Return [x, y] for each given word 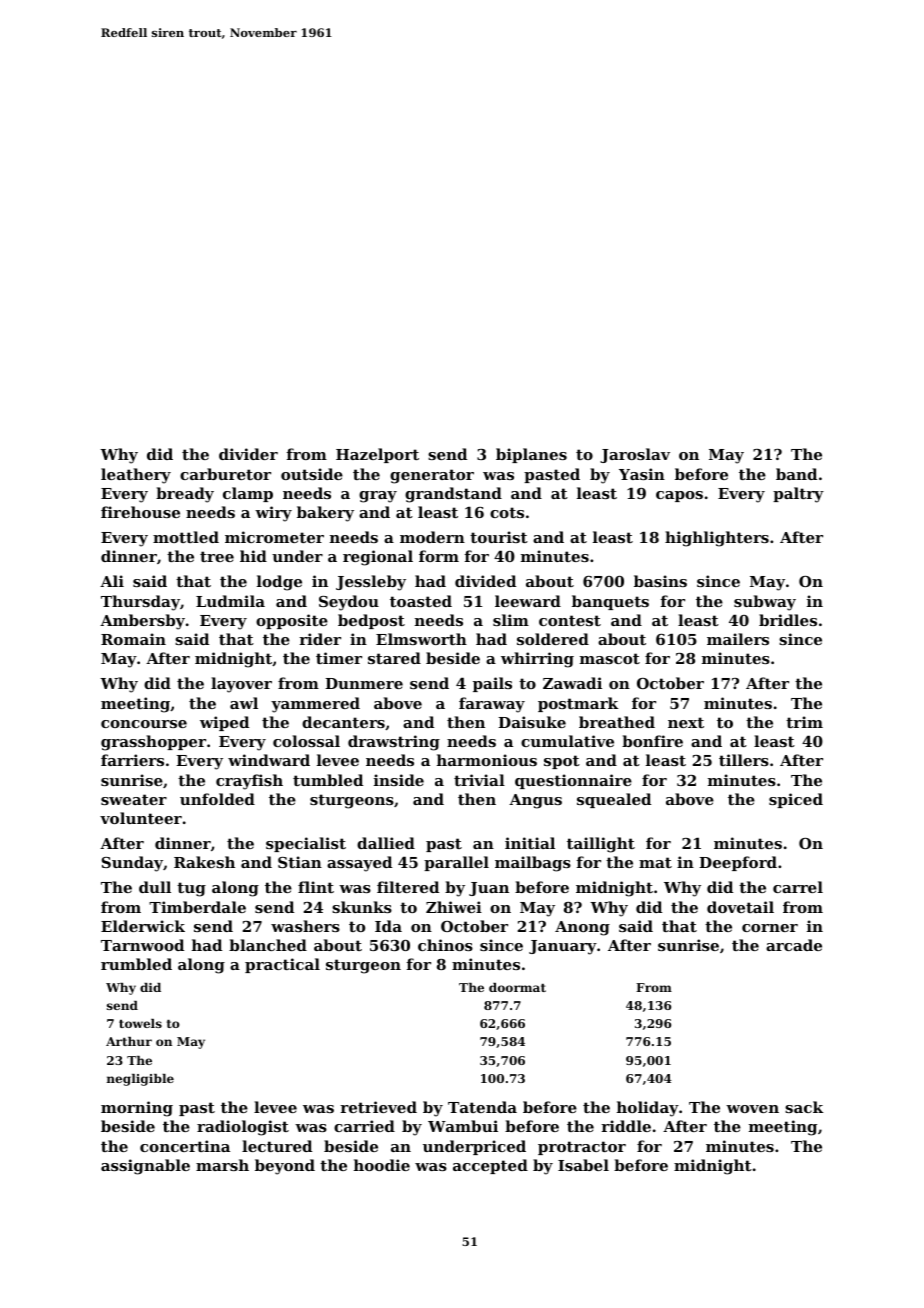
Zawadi [572, 683]
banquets [610, 602]
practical [282, 965]
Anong [582, 928]
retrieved [378, 1107]
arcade [794, 945]
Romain [133, 639]
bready [185, 495]
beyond [285, 1167]
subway [765, 603]
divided [485, 581]
